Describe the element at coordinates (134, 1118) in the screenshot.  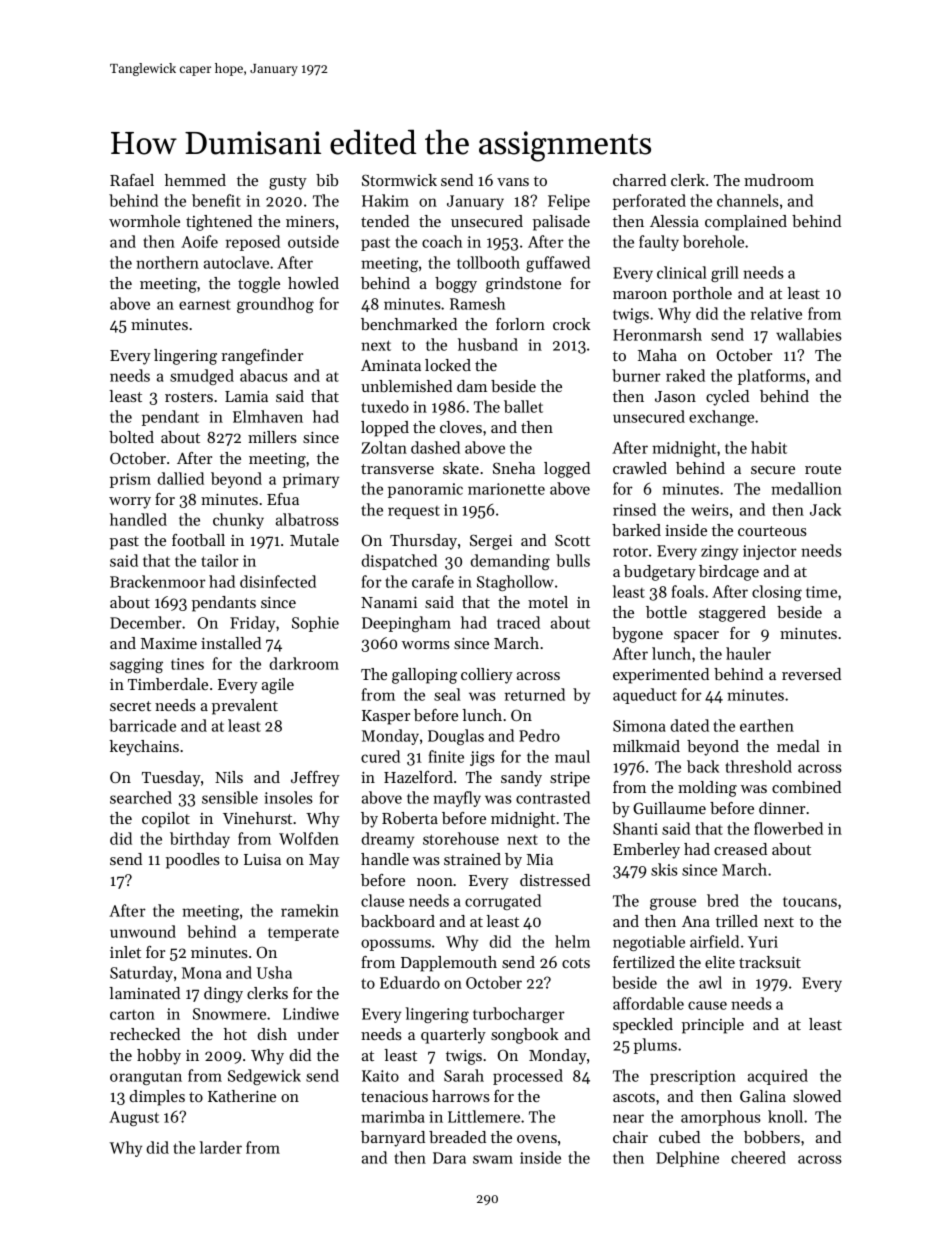
I see `August` at that location.
